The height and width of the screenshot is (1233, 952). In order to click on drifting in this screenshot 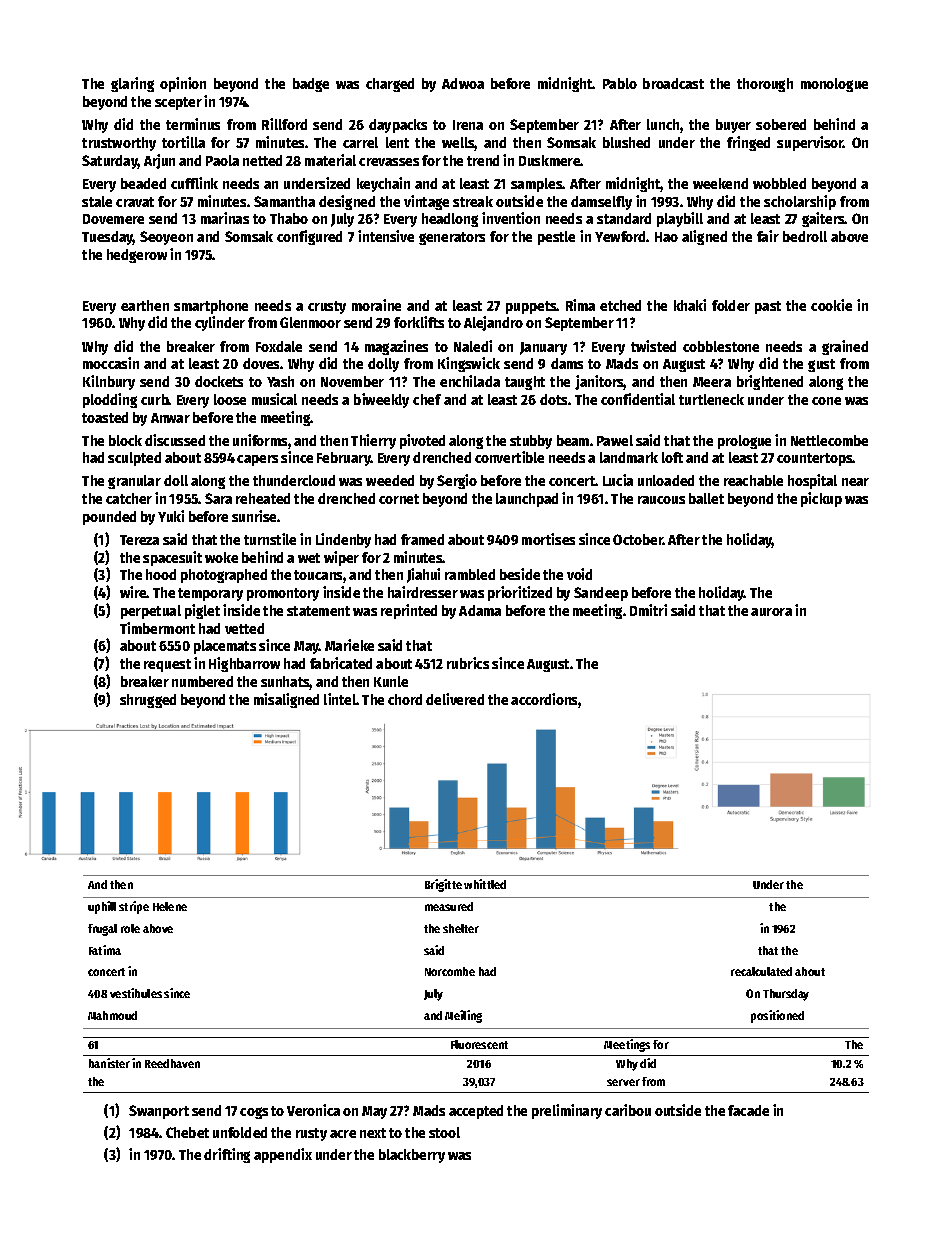, I will do `click(227, 1155)`.
